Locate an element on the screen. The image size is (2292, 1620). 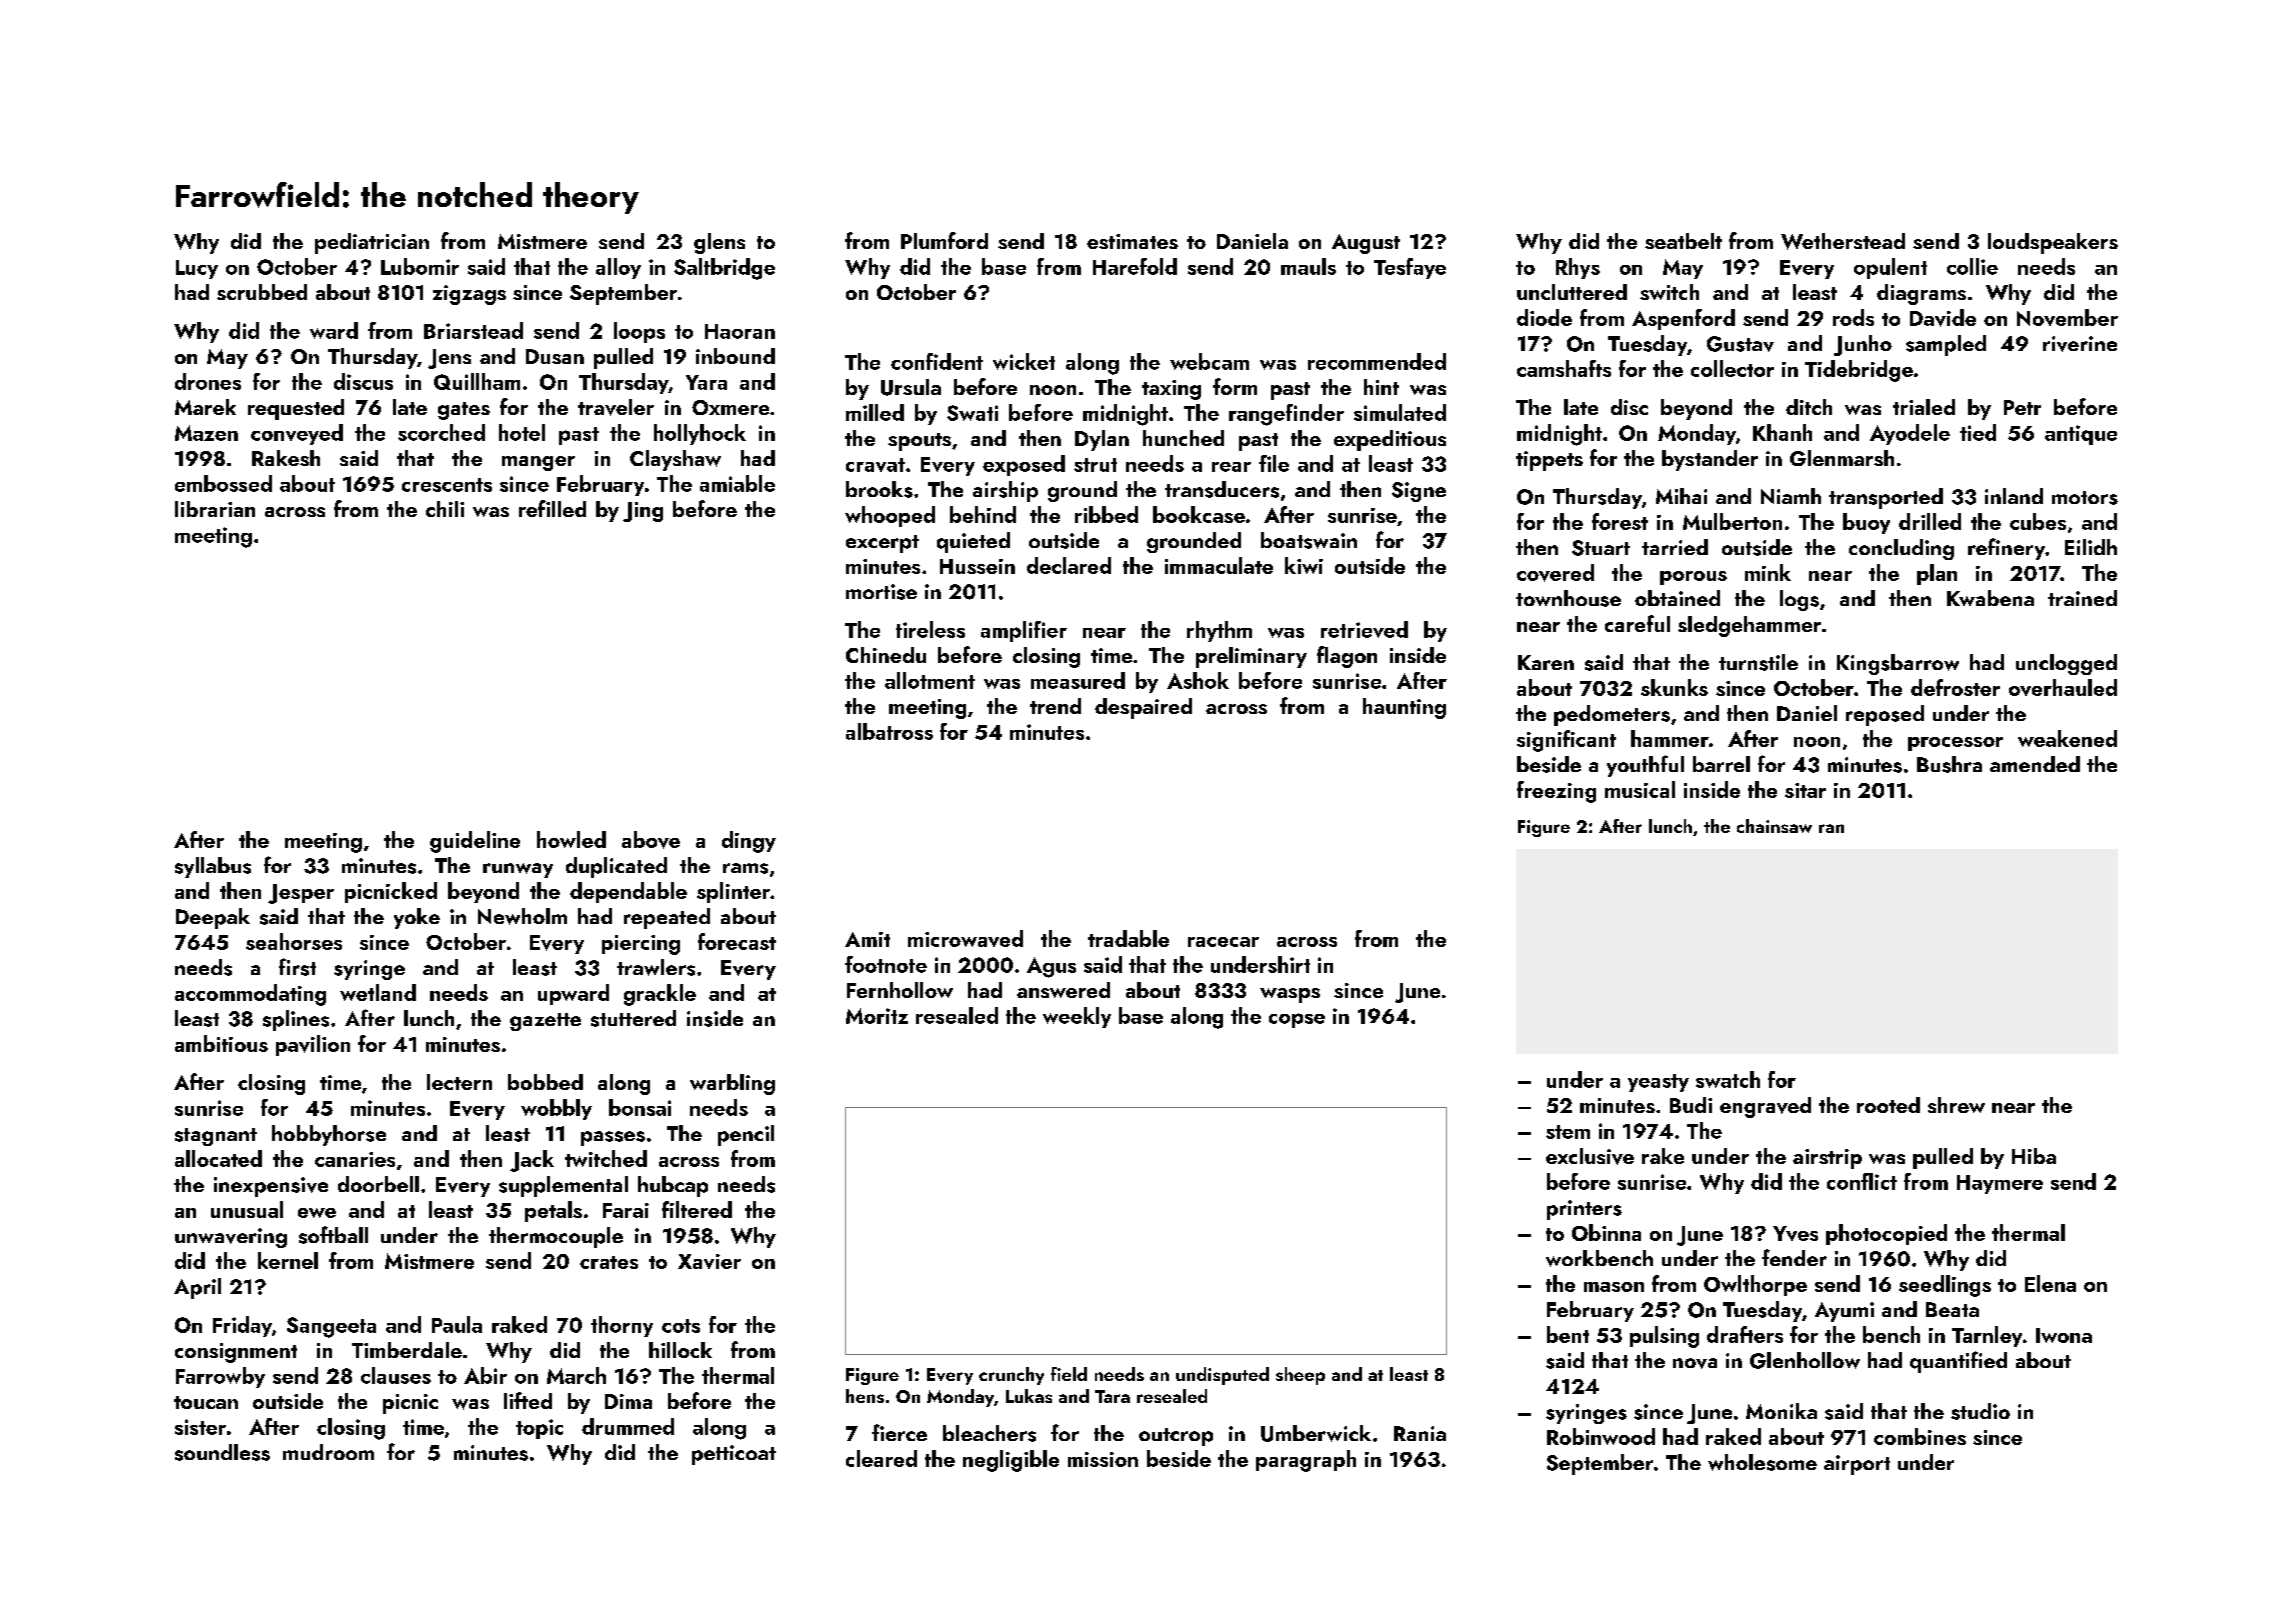
ambitious is located at coordinates (221, 1043).
